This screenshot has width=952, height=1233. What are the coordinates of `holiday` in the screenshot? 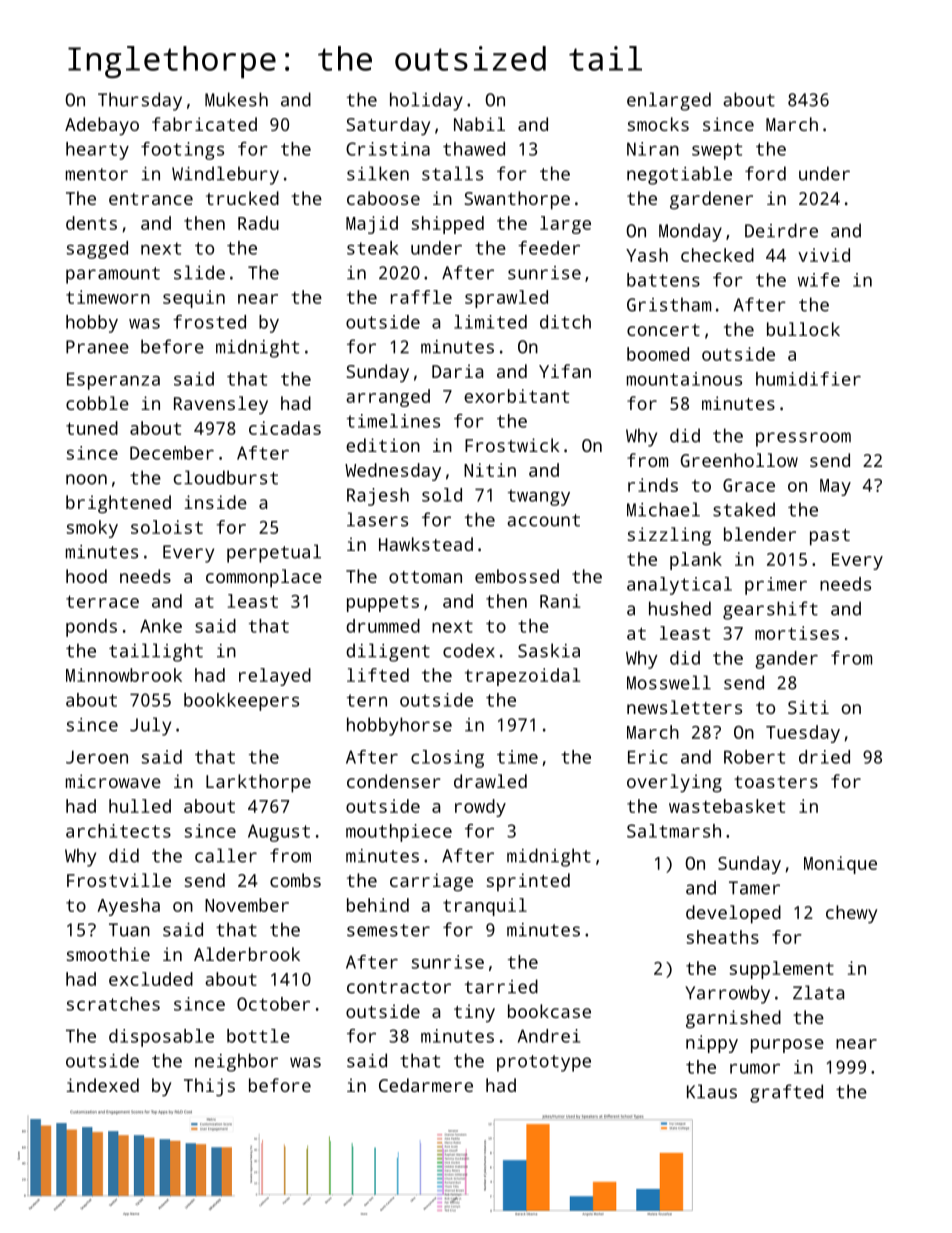 It's located at (426, 101).
